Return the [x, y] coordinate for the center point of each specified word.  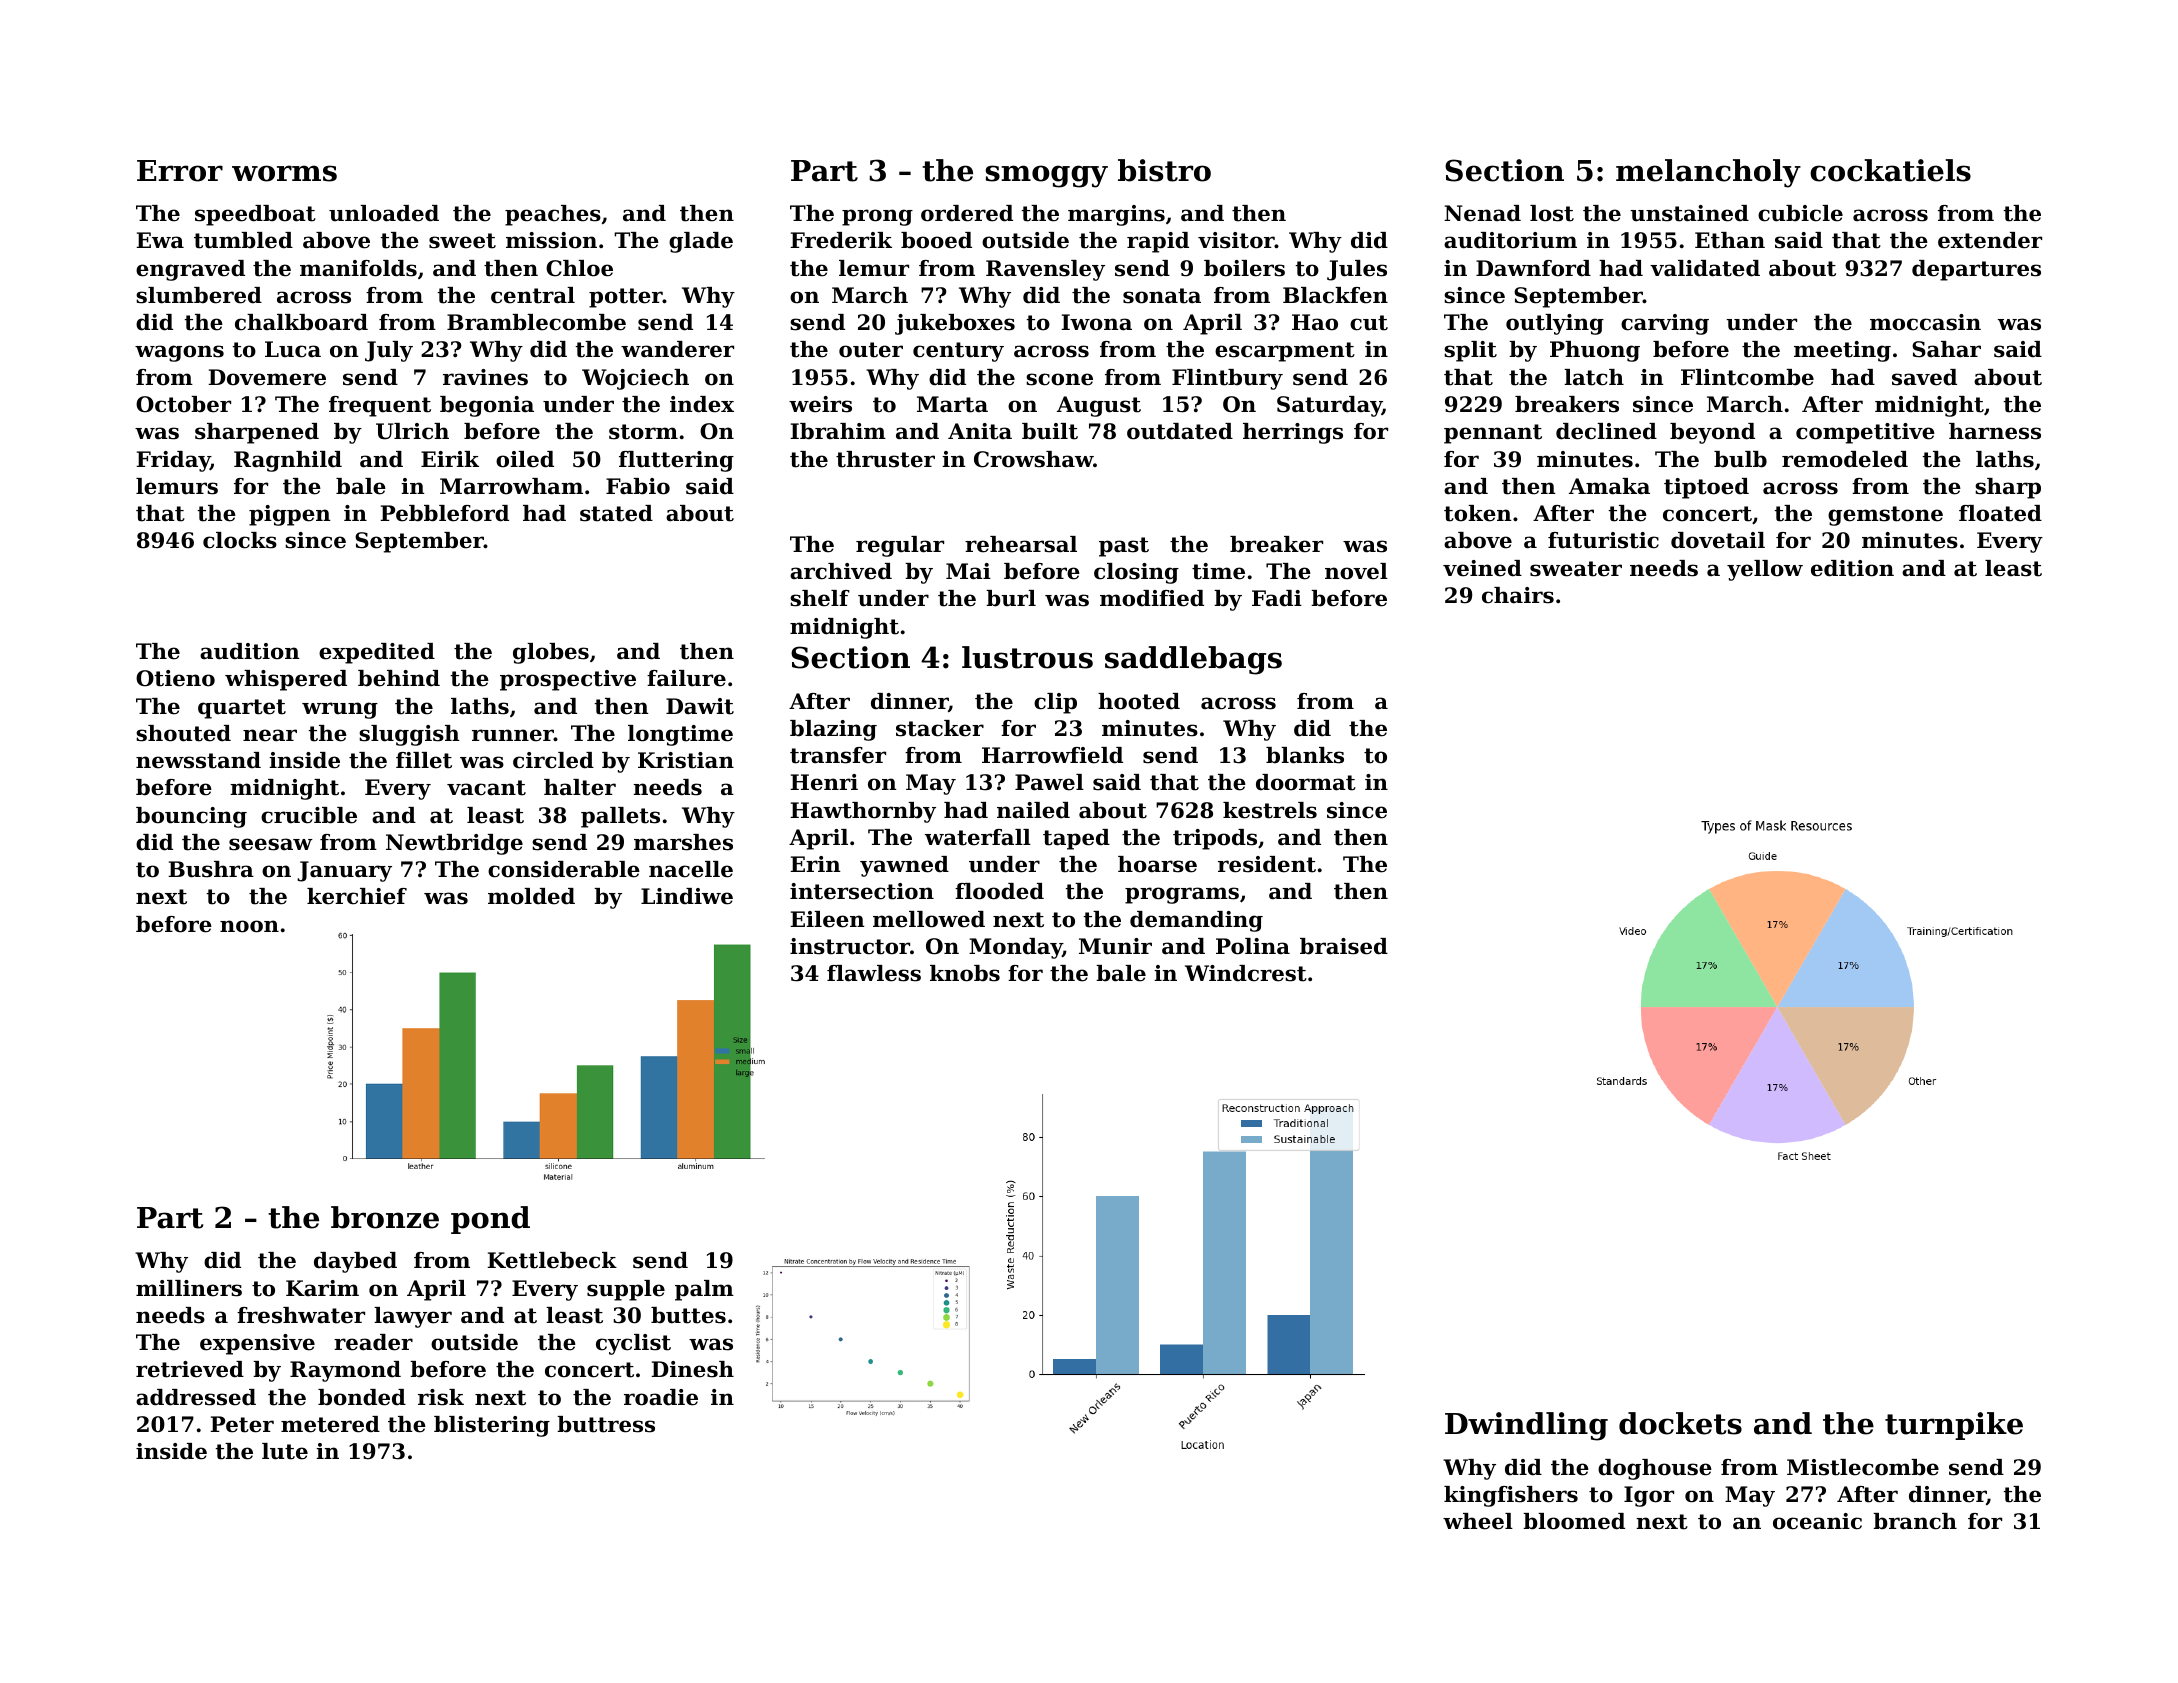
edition [1852, 568]
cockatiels [1890, 170]
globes [551, 653]
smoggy [1047, 176]
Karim [322, 1288]
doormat [1306, 782]
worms [284, 173]
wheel [1478, 1521]
